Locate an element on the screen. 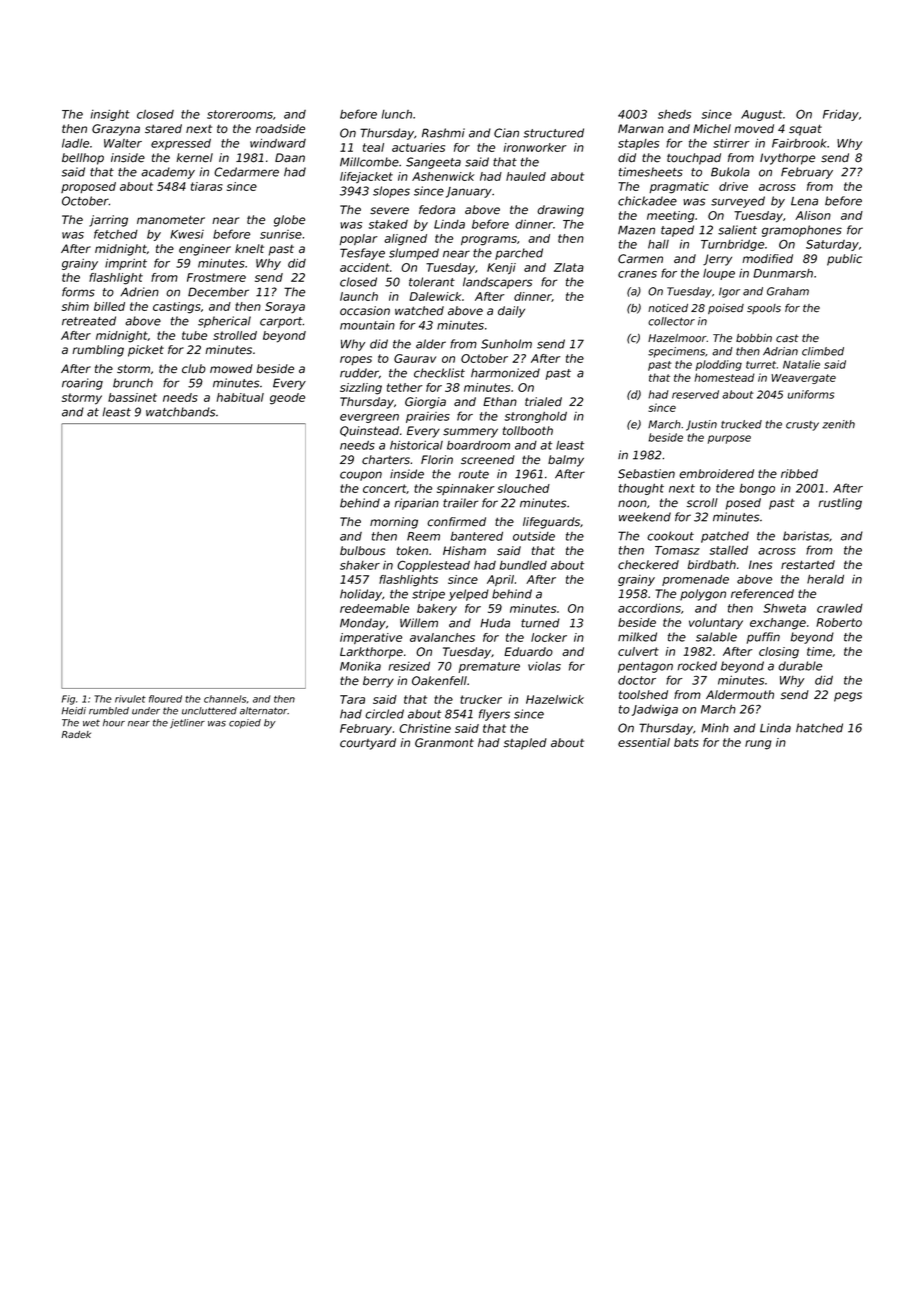 The width and height of the screenshot is (924, 1308). habitual is located at coordinates (240, 397).
